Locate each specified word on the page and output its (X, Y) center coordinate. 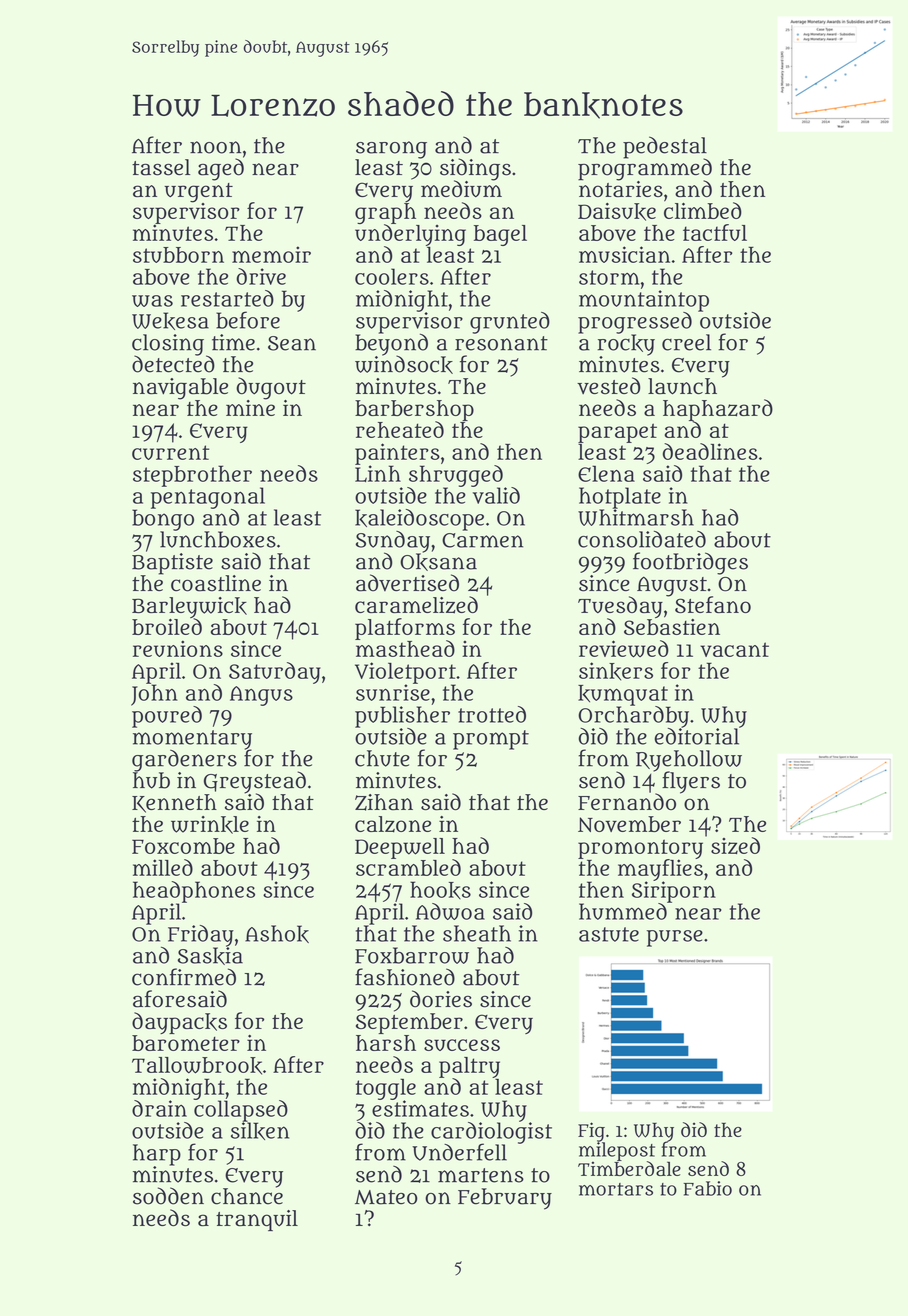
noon (215, 147)
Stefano (713, 604)
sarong (391, 150)
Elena (606, 473)
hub (151, 780)
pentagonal (208, 498)
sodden (168, 1196)
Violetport (405, 673)
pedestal (665, 147)
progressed (635, 323)
